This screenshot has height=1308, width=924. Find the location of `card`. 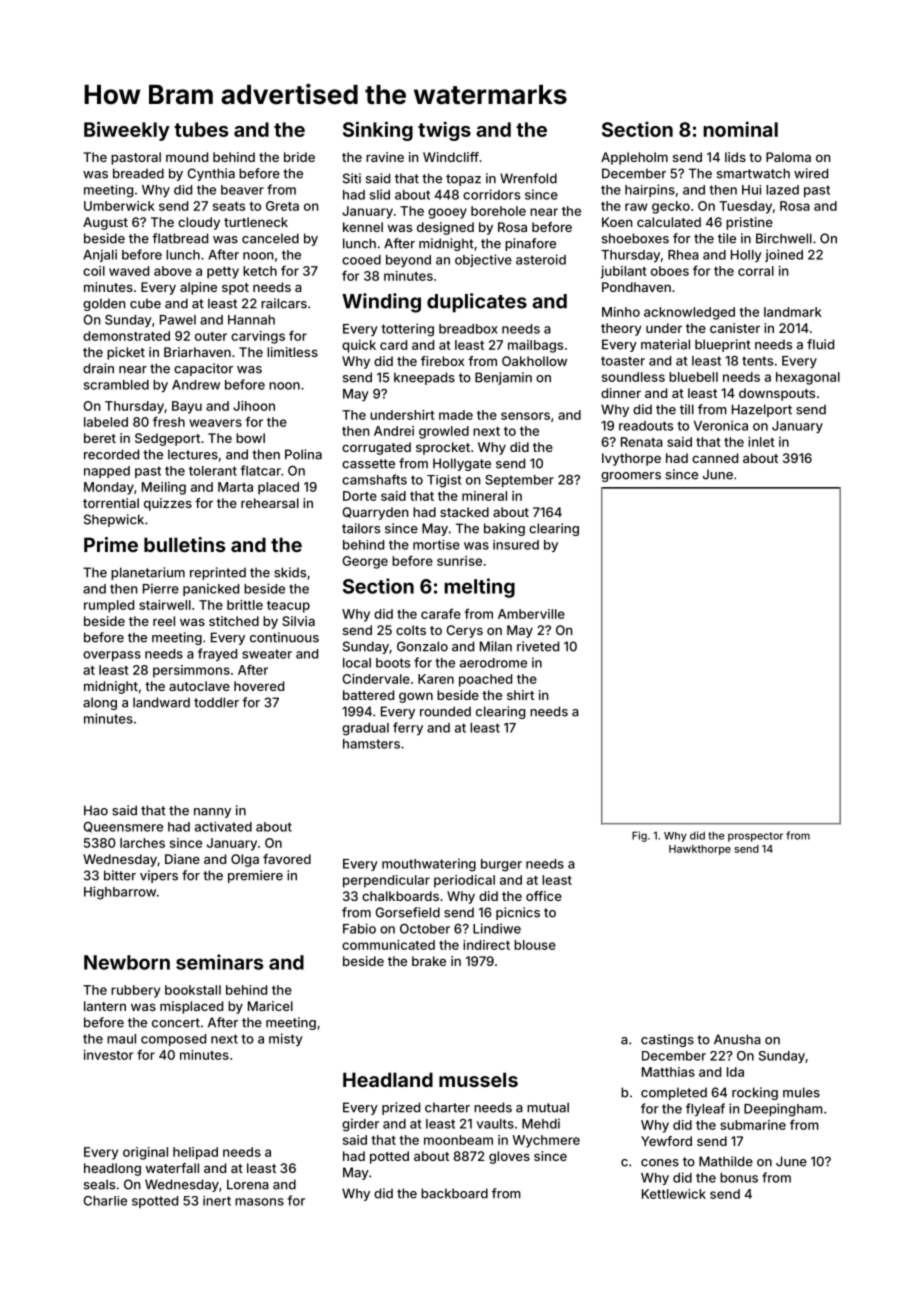

card is located at coordinates (393, 345).
